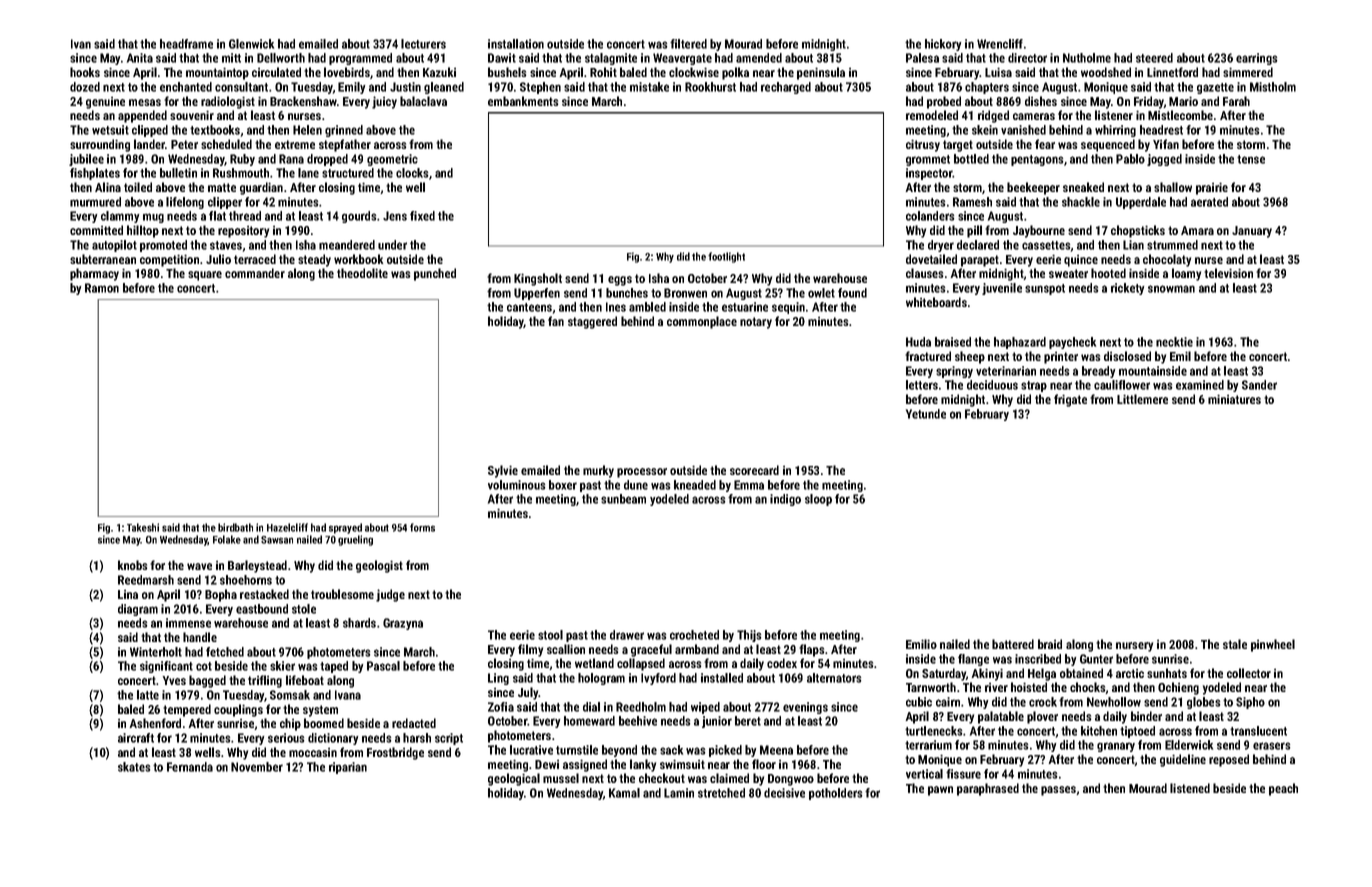 Image resolution: width=1372 pixels, height=887 pixels. Describe the element at coordinates (688, 44) in the screenshot. I see `filtered` at that location.
